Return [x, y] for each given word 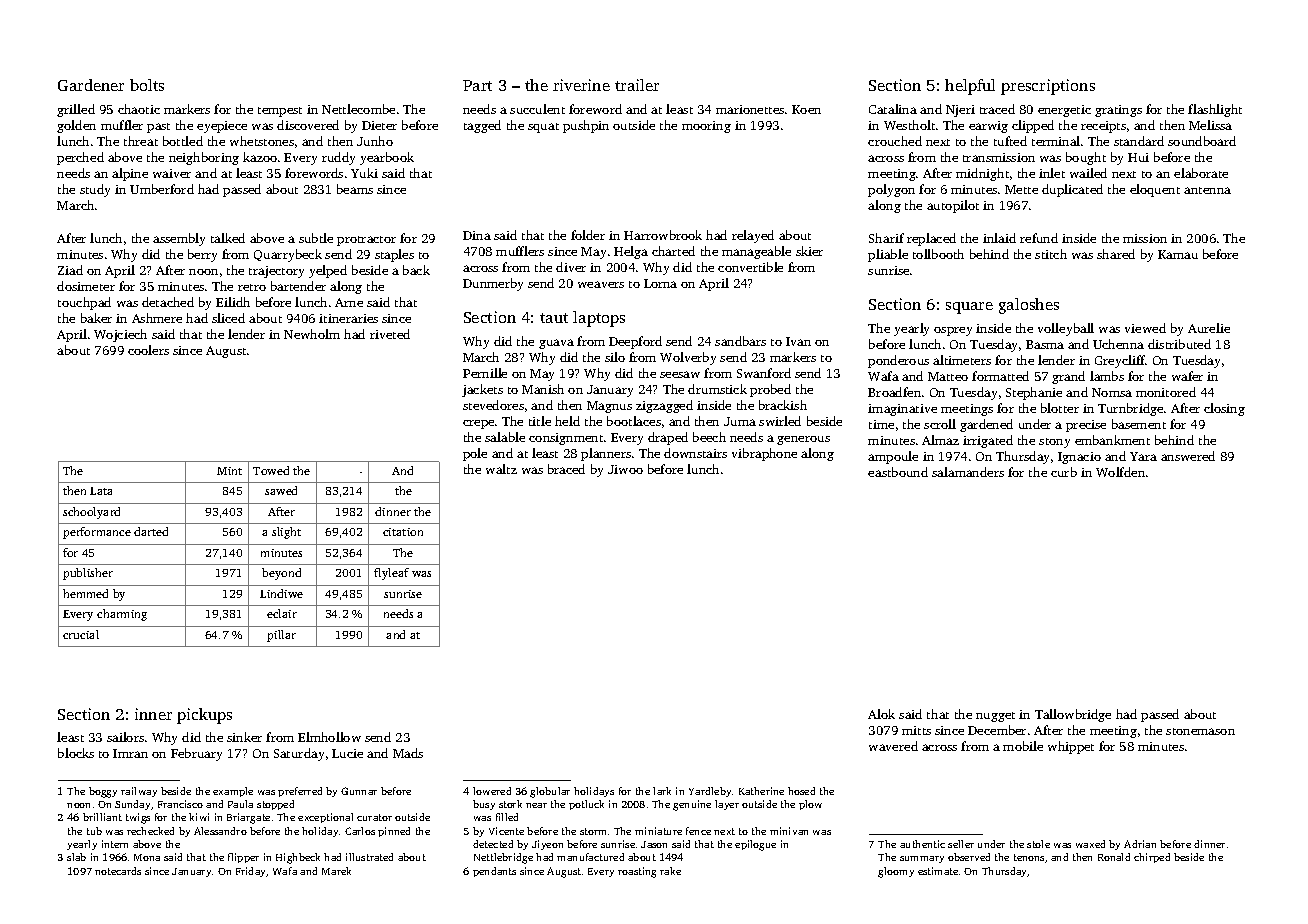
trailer [637, 85]
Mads [408, 753]
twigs [138, 818]
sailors [125, 737]
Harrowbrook [663, 235]
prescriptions [1048, 87]
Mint [229, 471]
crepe [478, 424]
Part [477, 85]
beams [355, 189]
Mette [1021, 189]
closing [1224, 409]
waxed [1090, 844]
